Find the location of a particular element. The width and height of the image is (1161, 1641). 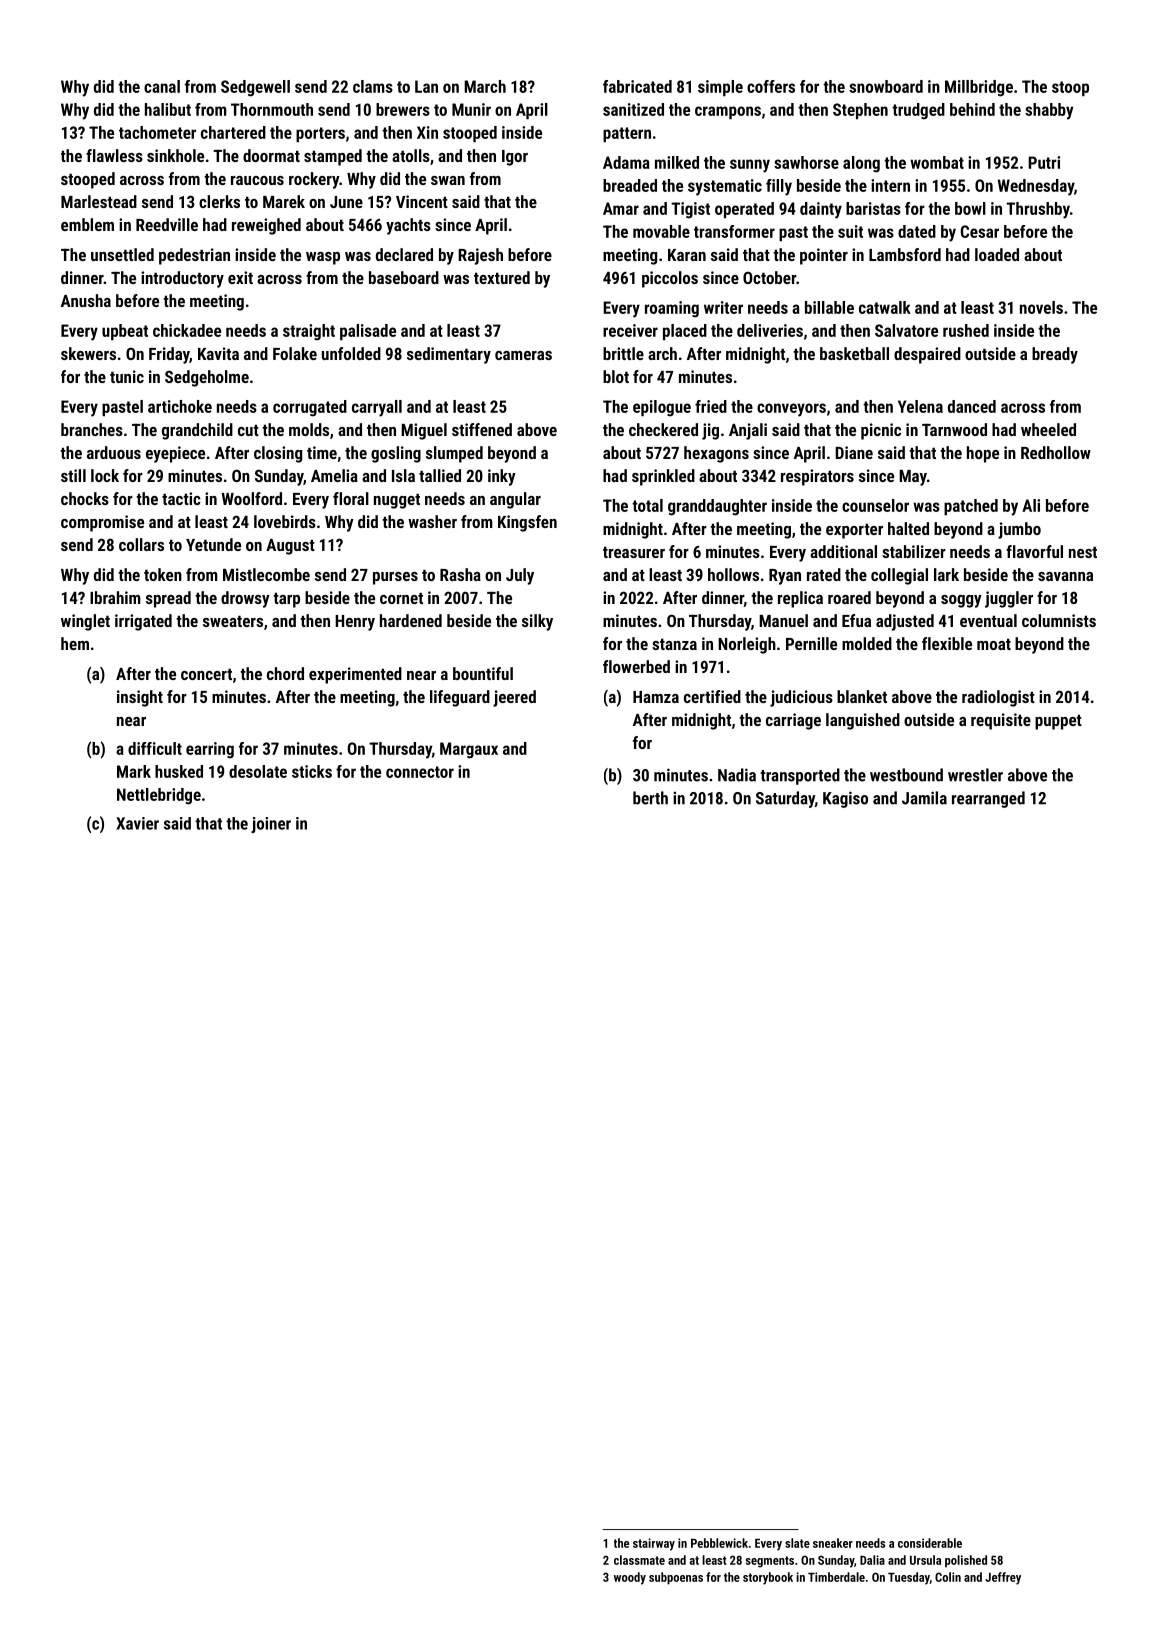

Munir is located at coordinates (471, 109).
